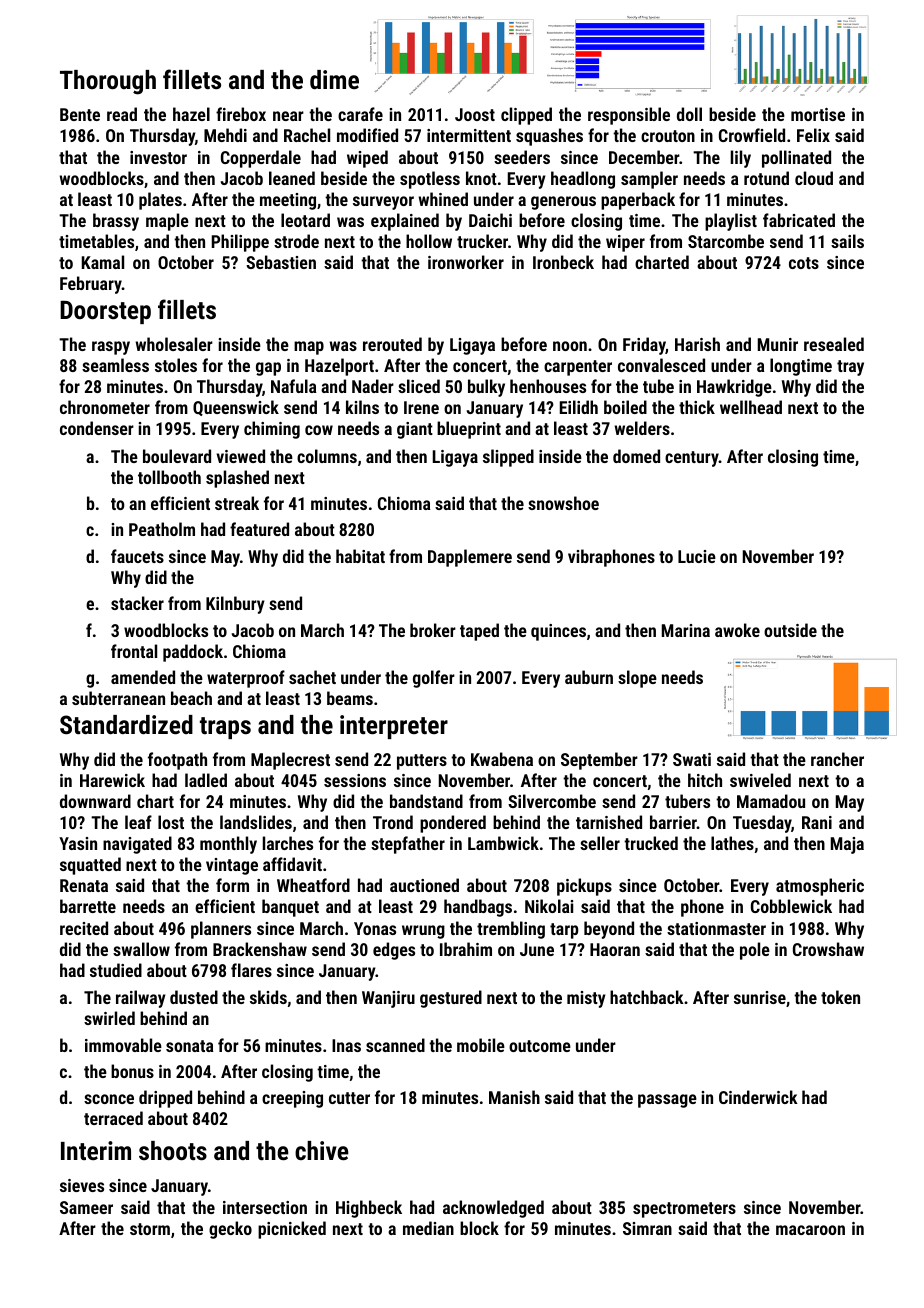  What do you see at coordinates (526, 116) in the image?
I see `clipped` at bounding box center [526, 116].
